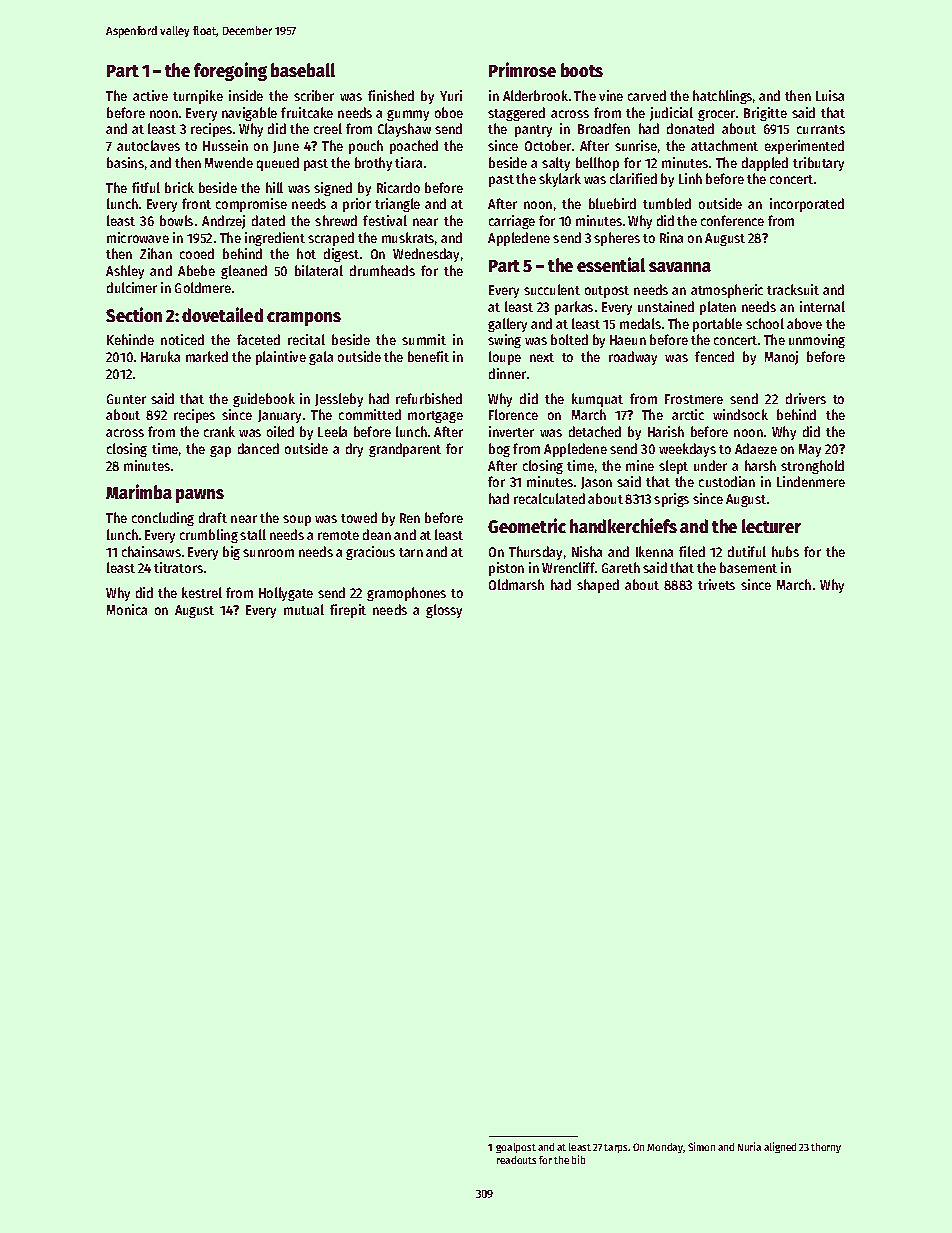  What do you see at coordinates (303, 70) in the screenshot?
I see `baseball` at bounding box center [303, 70].
